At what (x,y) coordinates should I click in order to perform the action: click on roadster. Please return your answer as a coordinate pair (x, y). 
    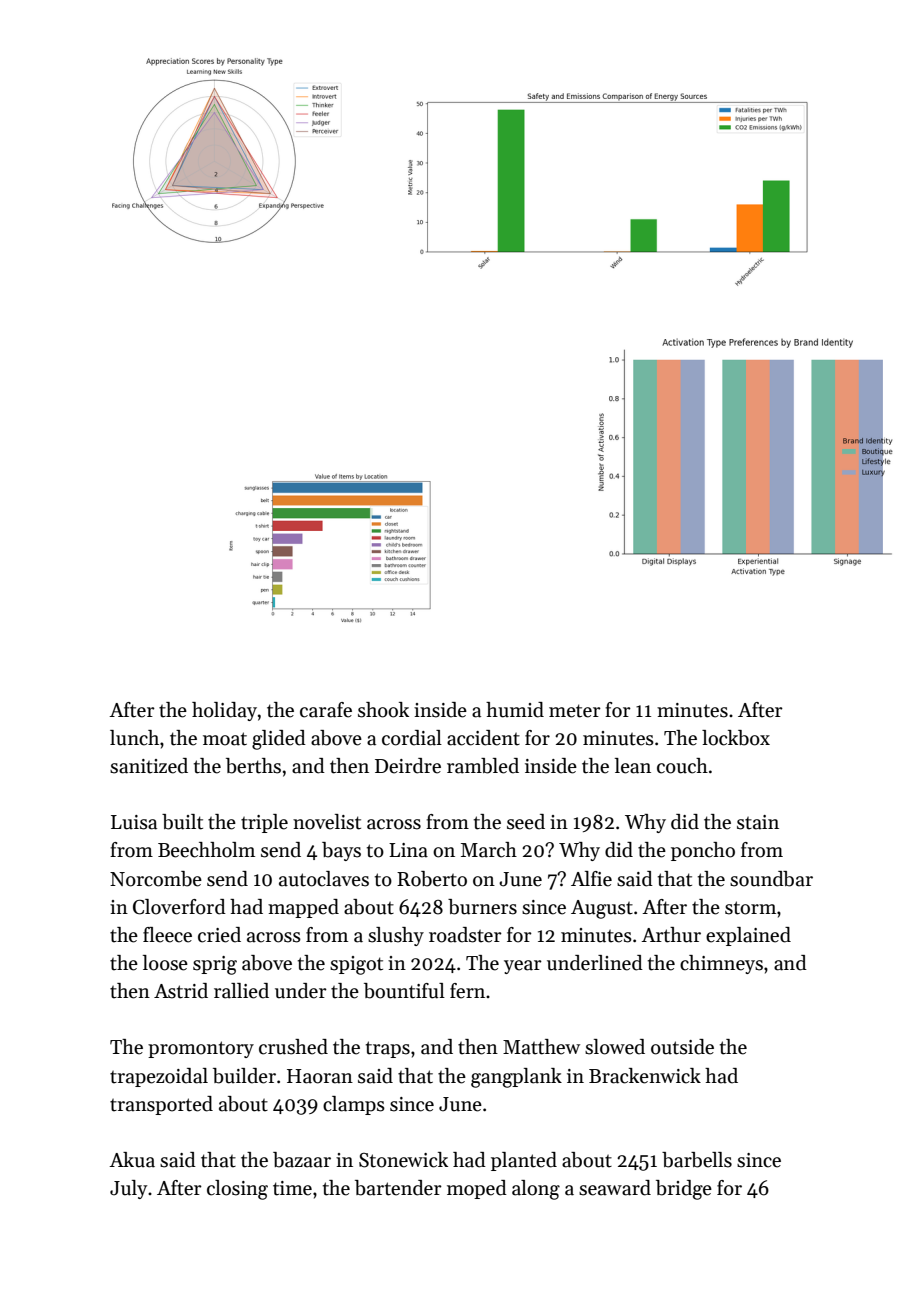
    Looking at the image, I should click on (465, 935).
